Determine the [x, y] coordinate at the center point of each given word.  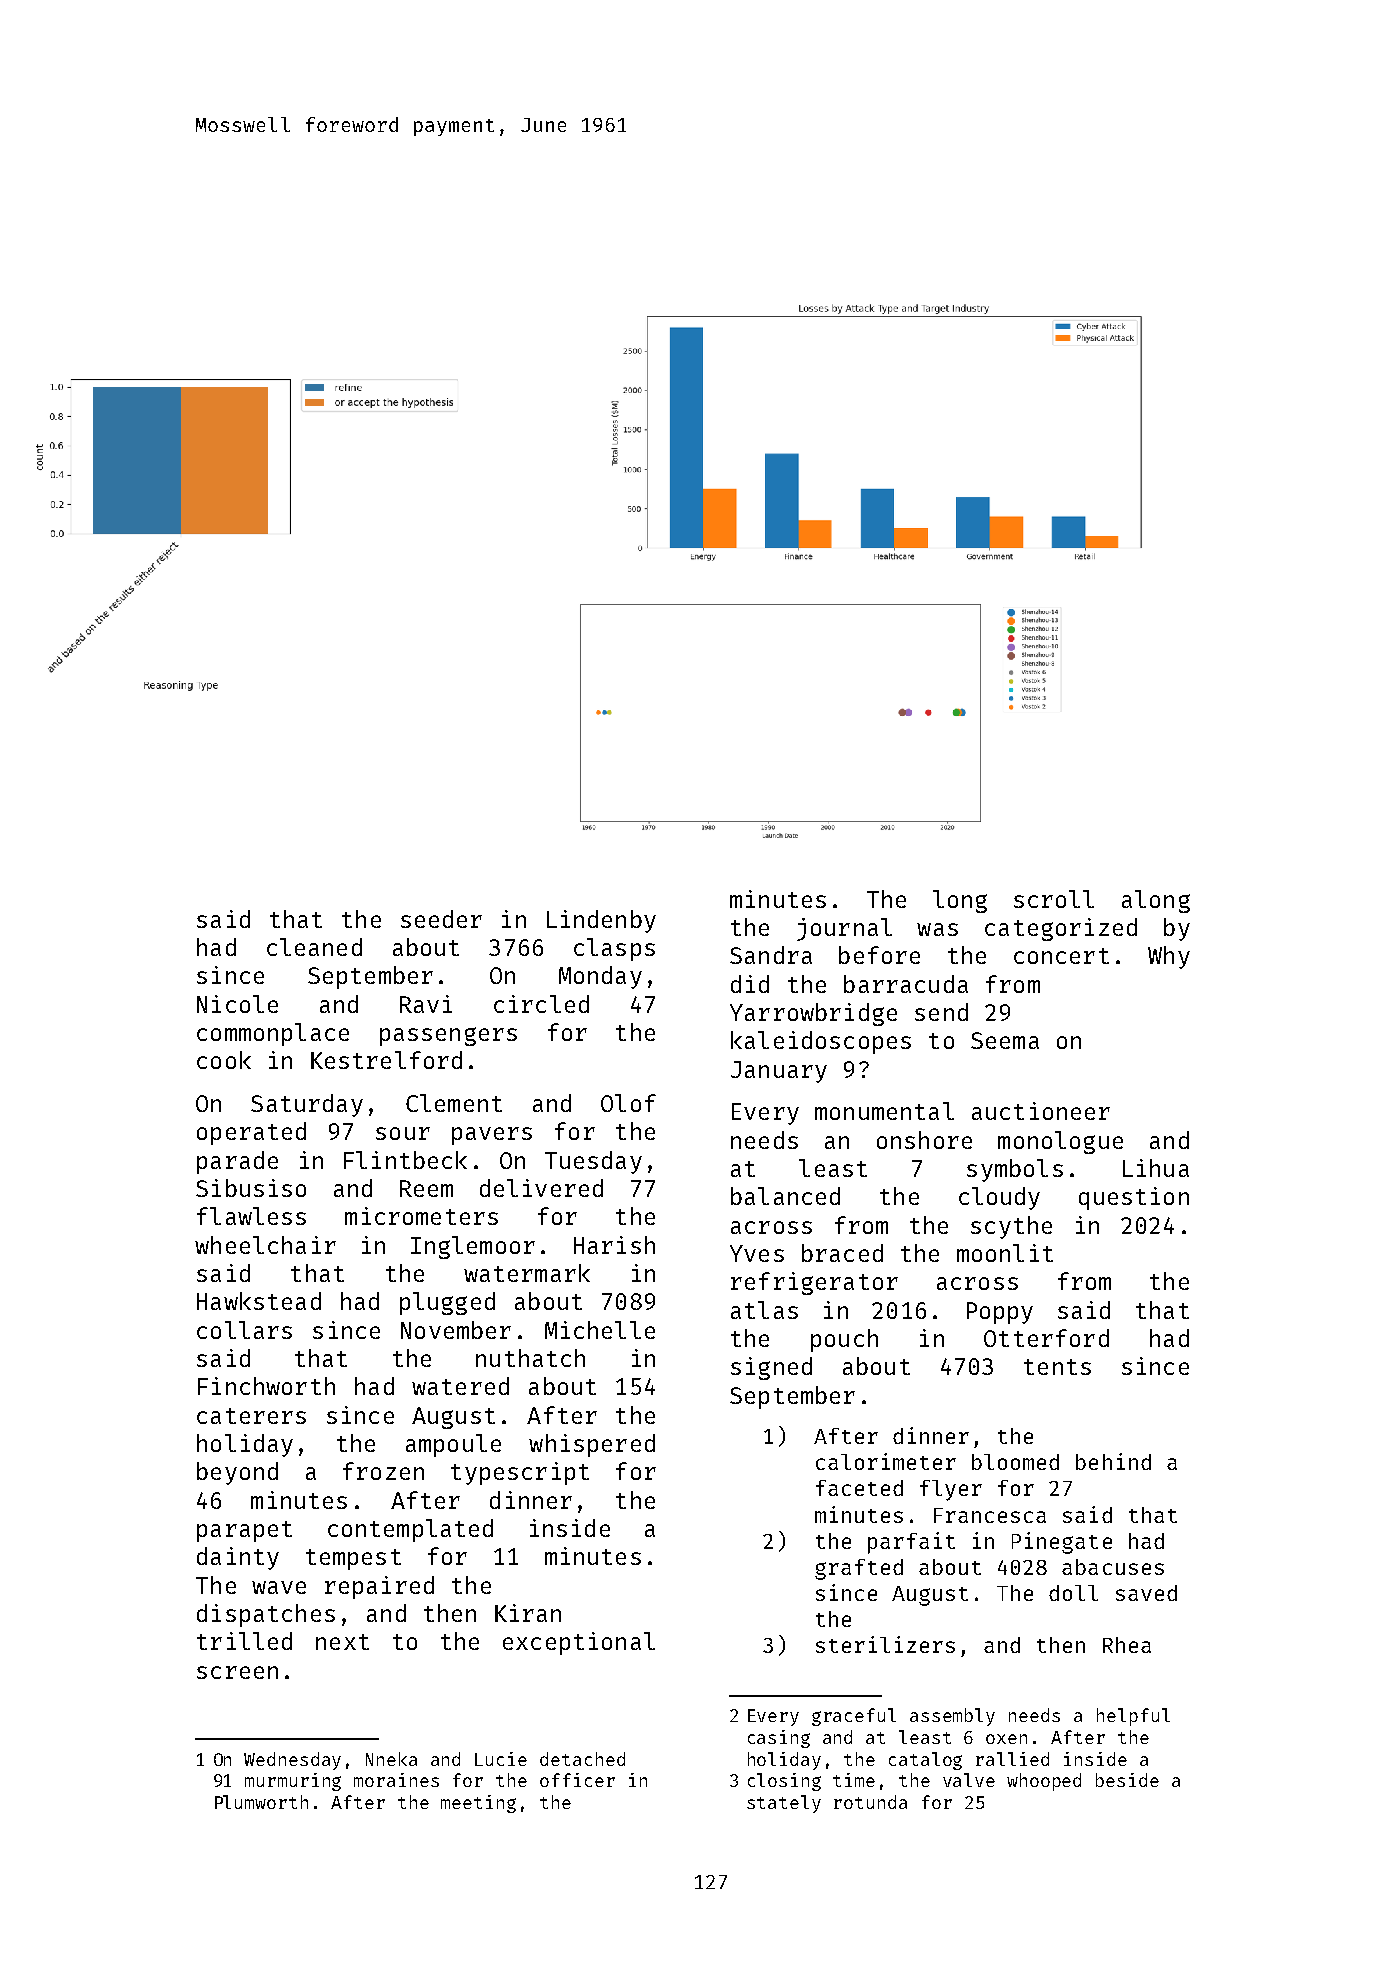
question [1134, 1198]
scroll [1054, 899]
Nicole [237, 1004]
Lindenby [601, 921]
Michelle [600, 1330]
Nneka [391, 1759]
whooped [1044, 1782]
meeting [478, 1804]
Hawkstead [259, 1301]
